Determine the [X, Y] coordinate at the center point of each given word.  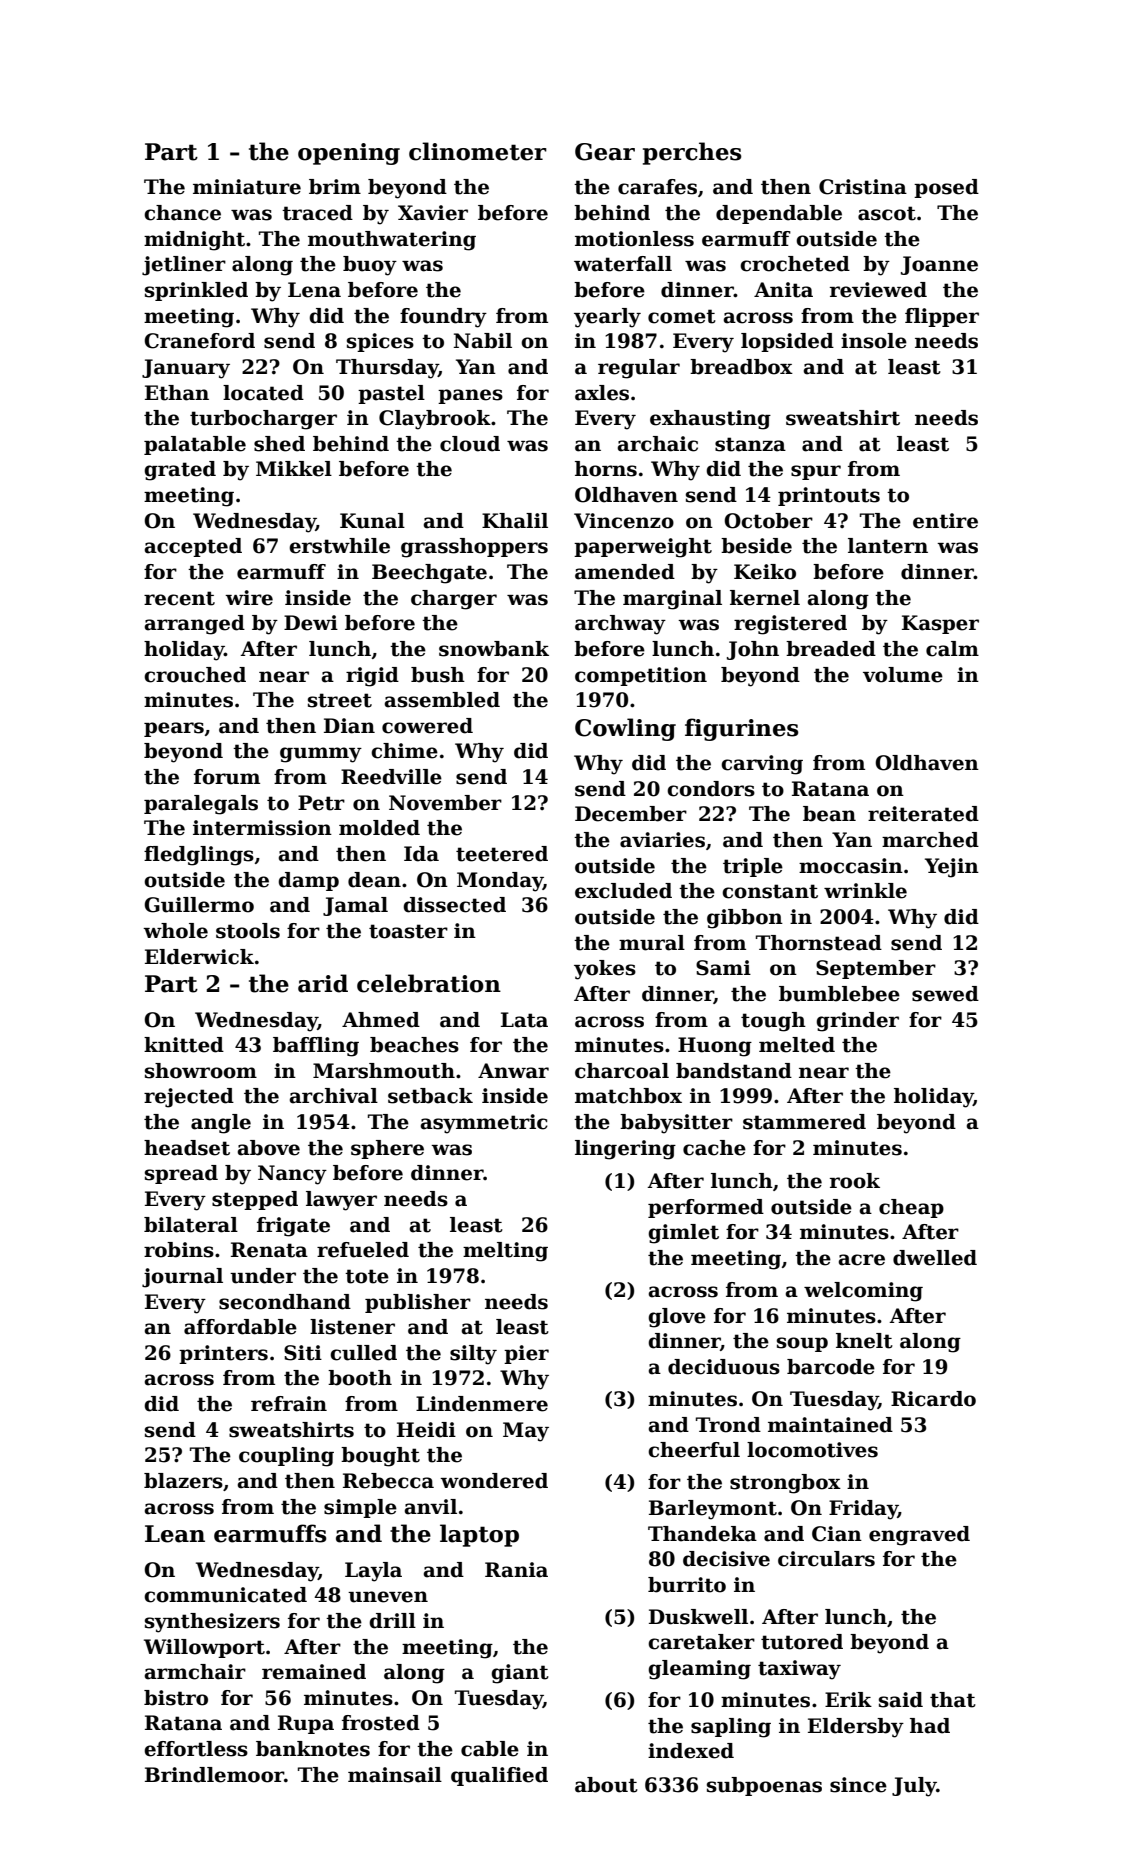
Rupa [306, 1724]
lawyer [341, 1201]
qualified [499, 1776]
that [953, 1700]
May [526, 1432]
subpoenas [764, 1786]
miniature [247, 187]
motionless [634, 239]
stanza [750, 444]
